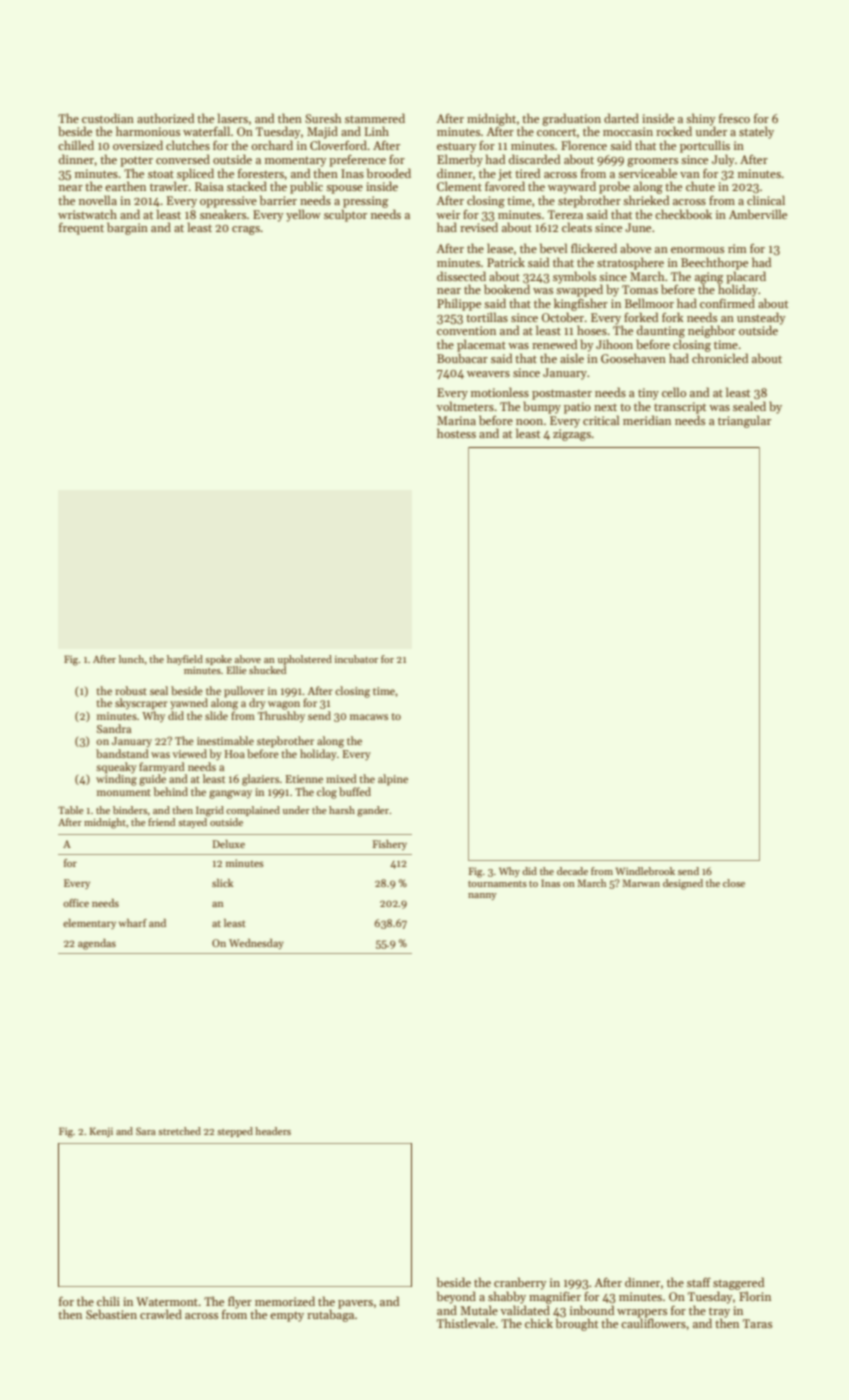 The width and height of the document is (849, 1400). What do you see at coordinates (101, 1132) in the document?
I see `Kenji` at bounding box center [101, 1132].
